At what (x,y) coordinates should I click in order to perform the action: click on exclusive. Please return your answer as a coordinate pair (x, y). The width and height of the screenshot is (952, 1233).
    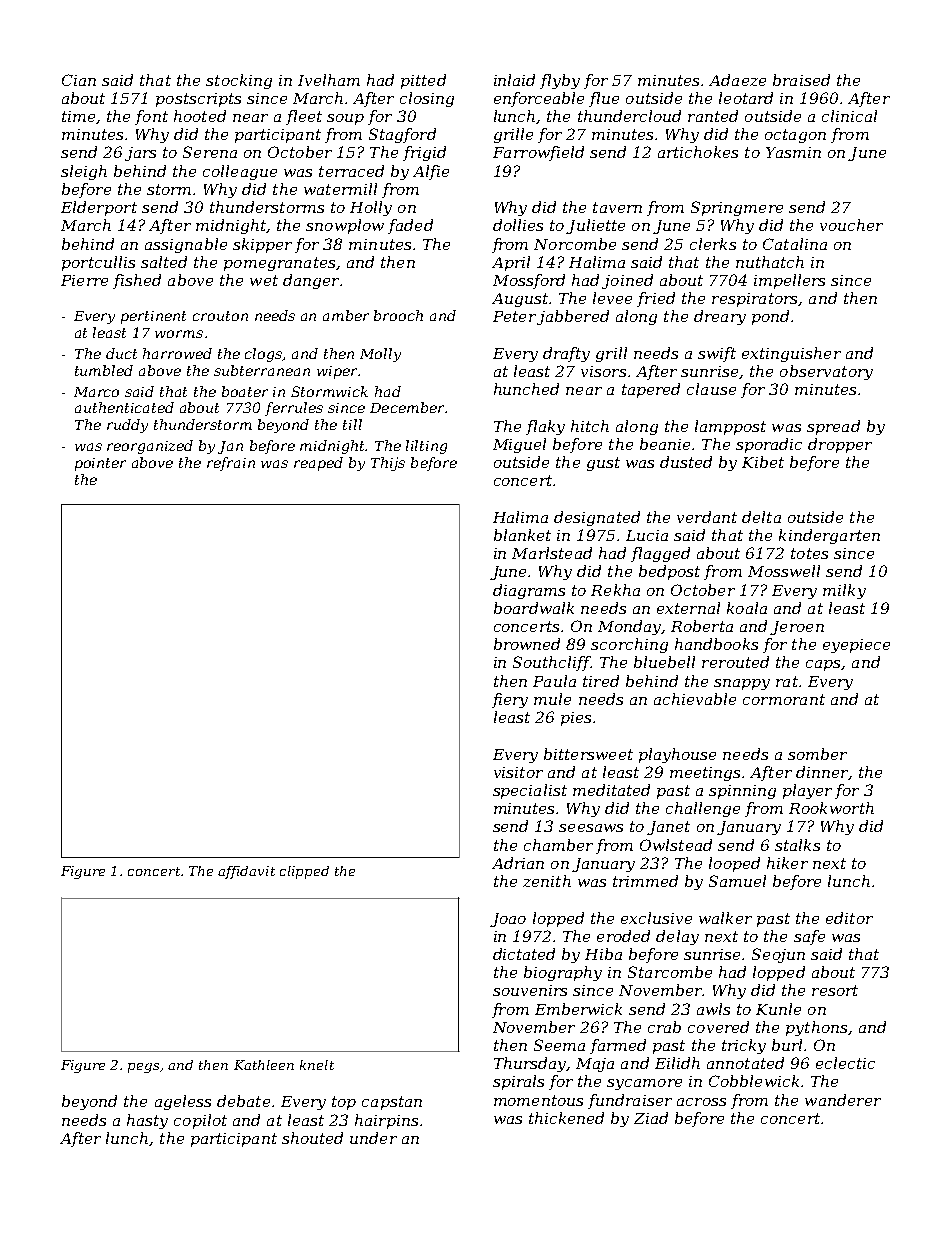
    Looking at the image, I should click on (656, 918).
